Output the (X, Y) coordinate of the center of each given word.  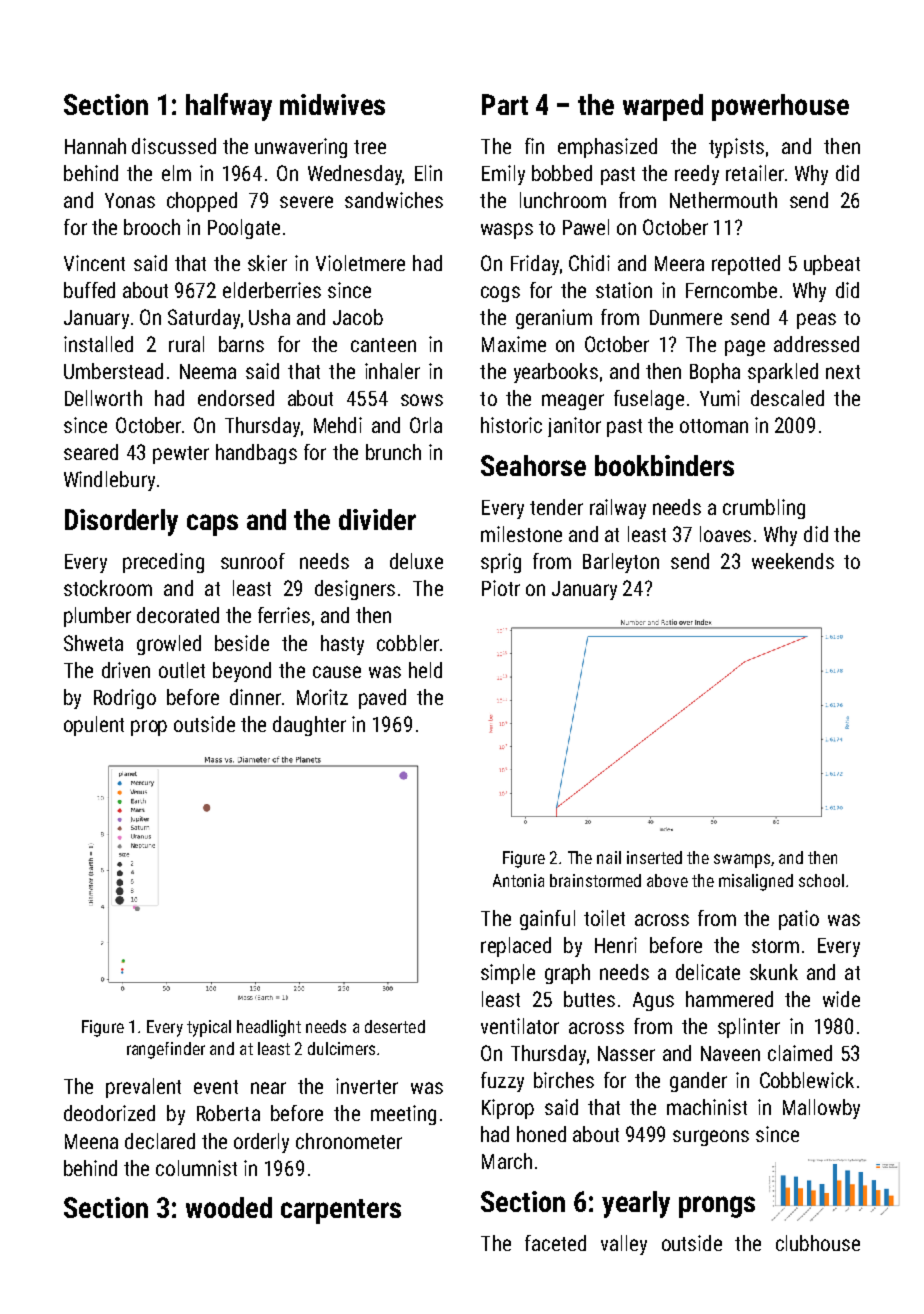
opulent (94, 726)
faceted (555, 1243)
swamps (742, 861)
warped (663, 107)
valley (624, 1245)
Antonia (518, 880)
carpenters (341, 1211)
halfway (229, 107)
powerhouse (780, 107)
